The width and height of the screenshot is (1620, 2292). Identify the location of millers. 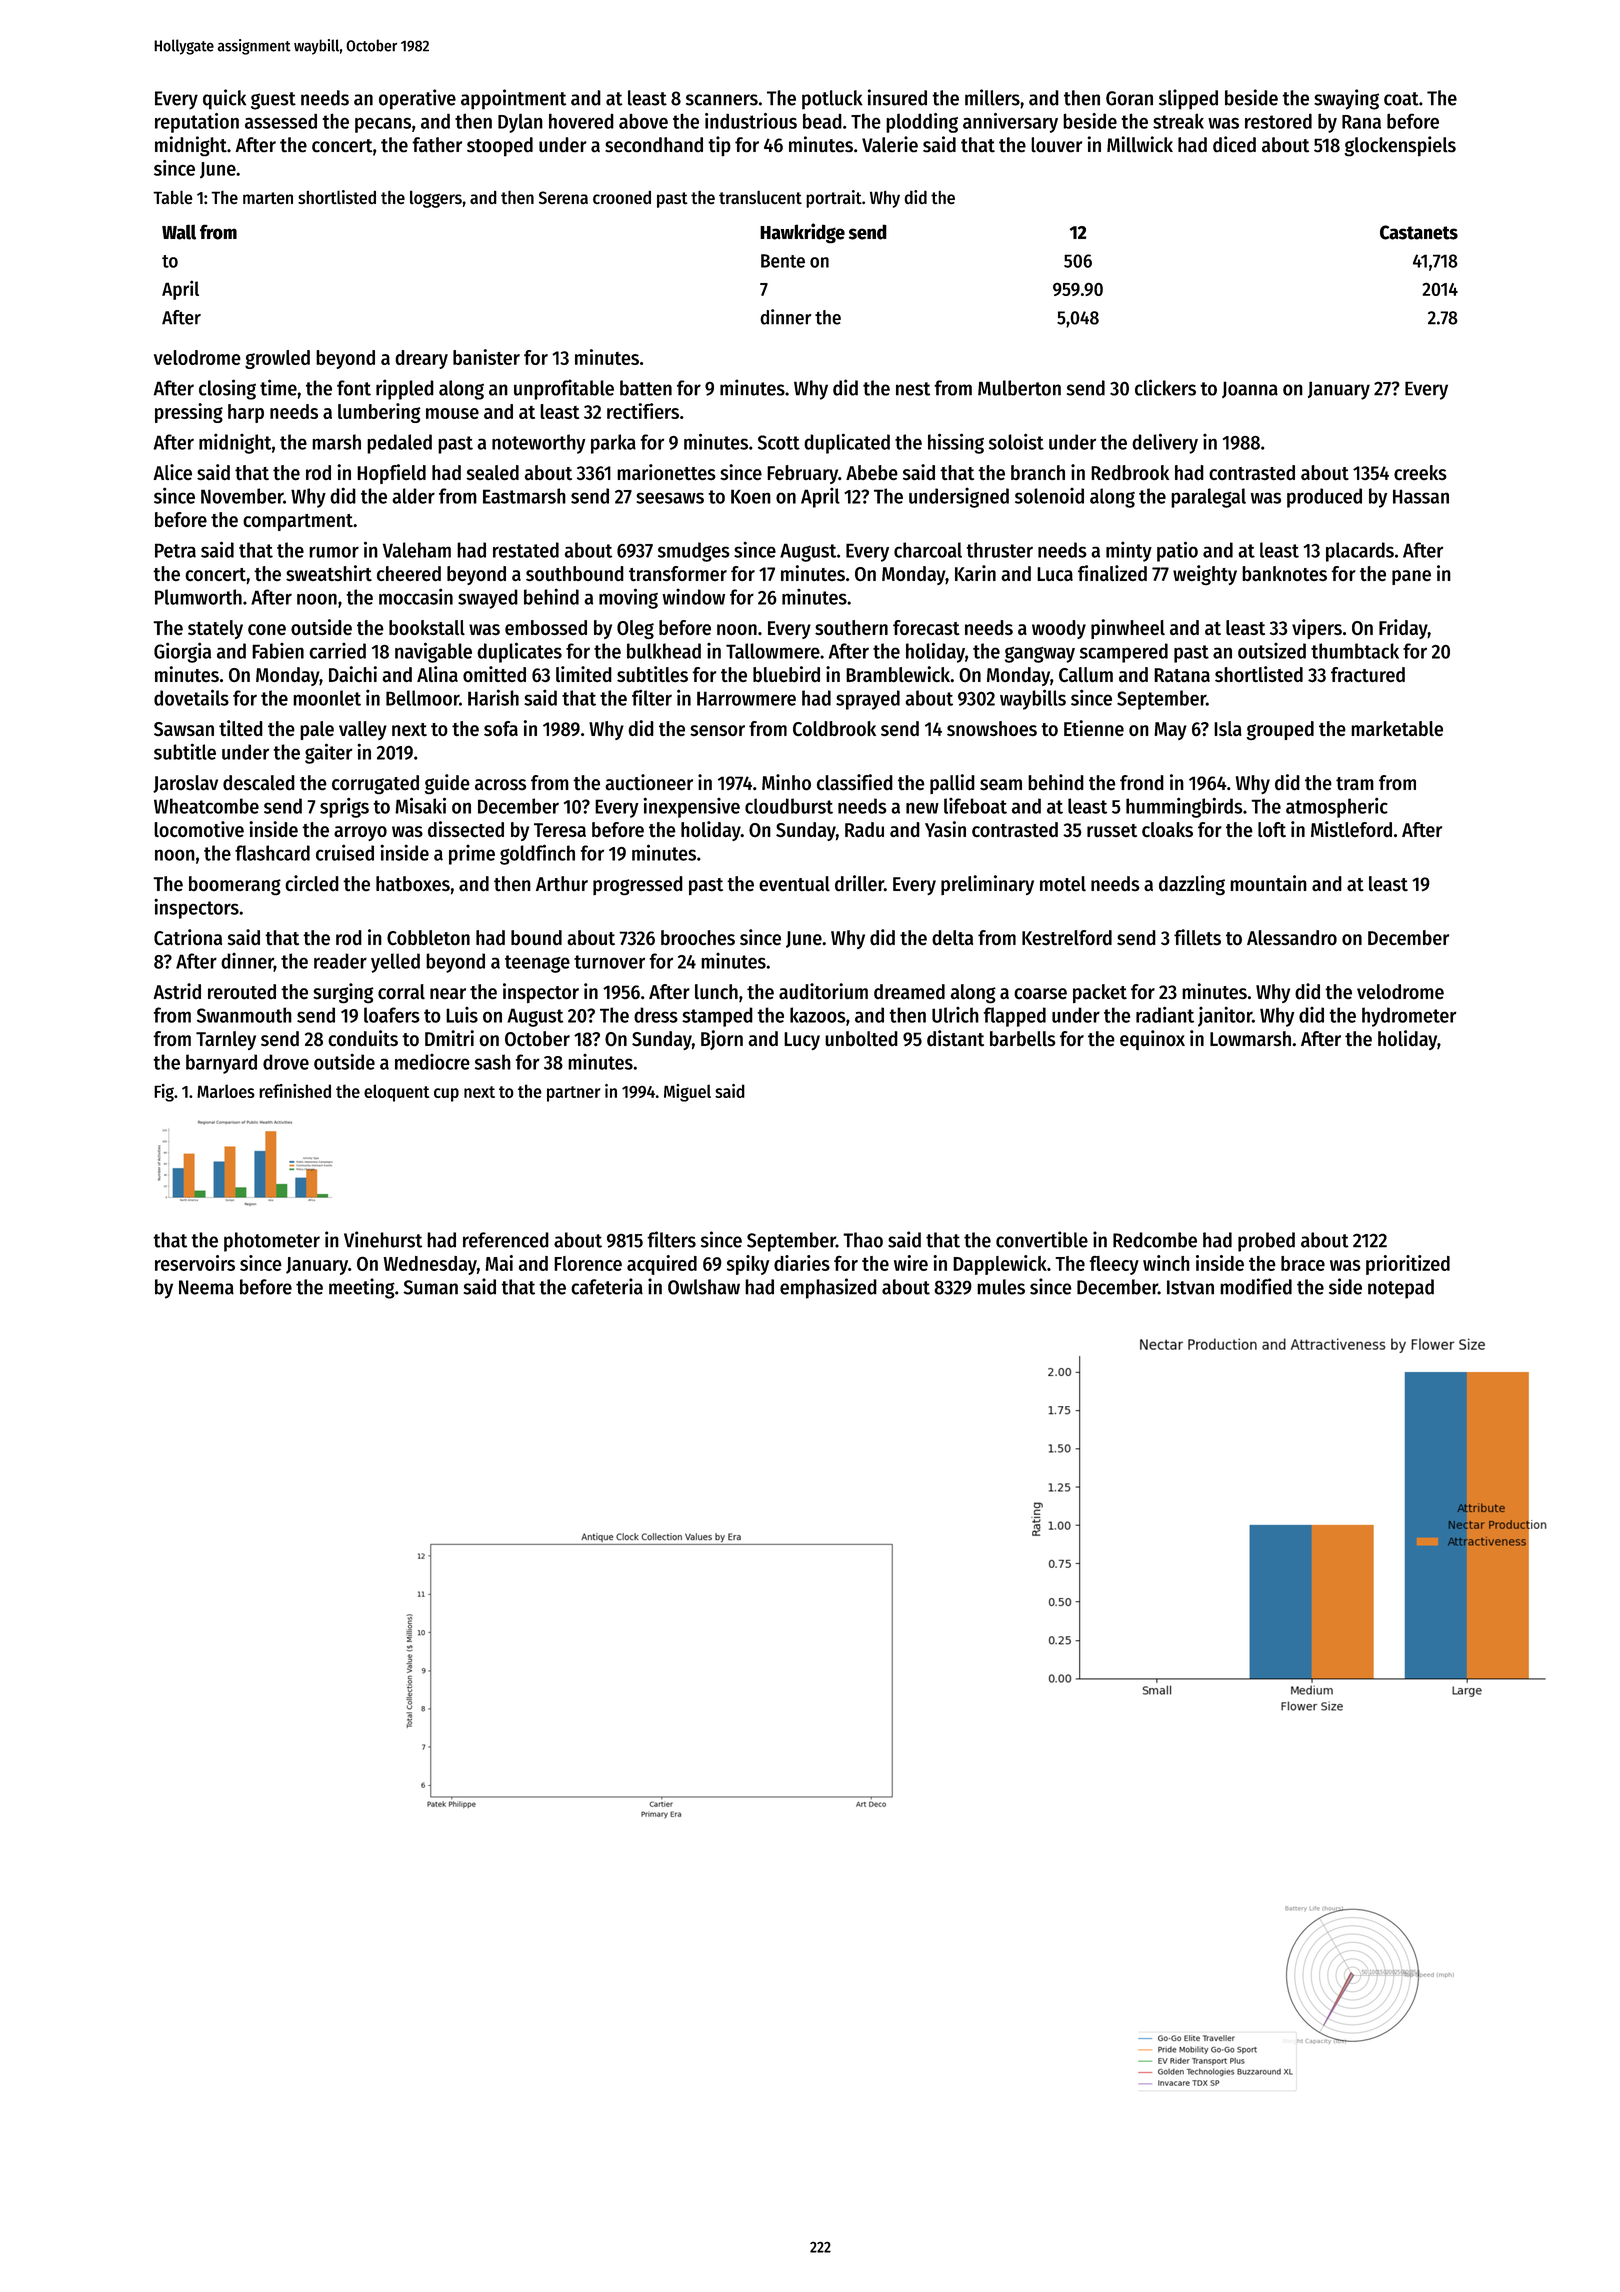
(992, 97).
